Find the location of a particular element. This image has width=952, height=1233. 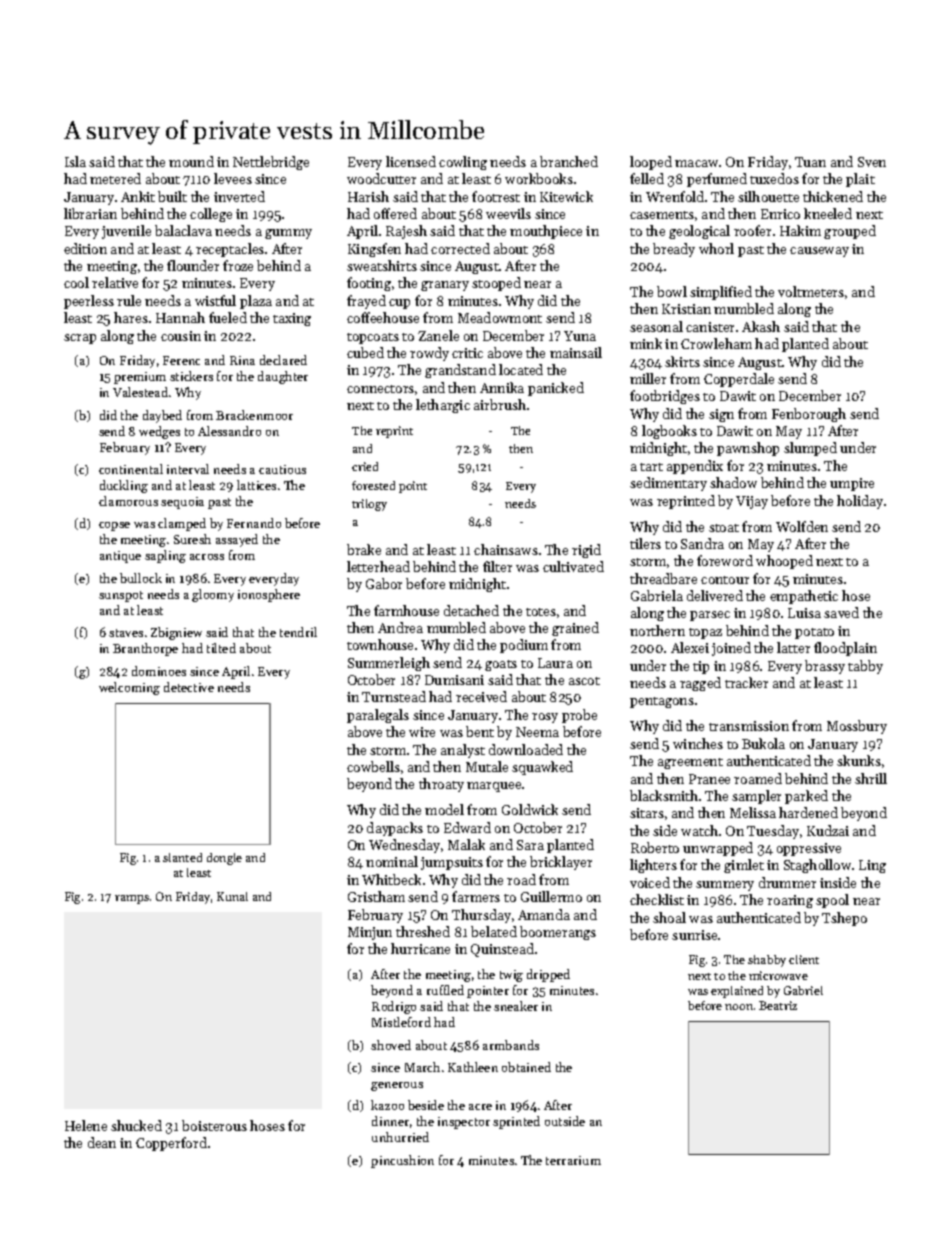

Beatriz is located at coordinates (778, 1005).
